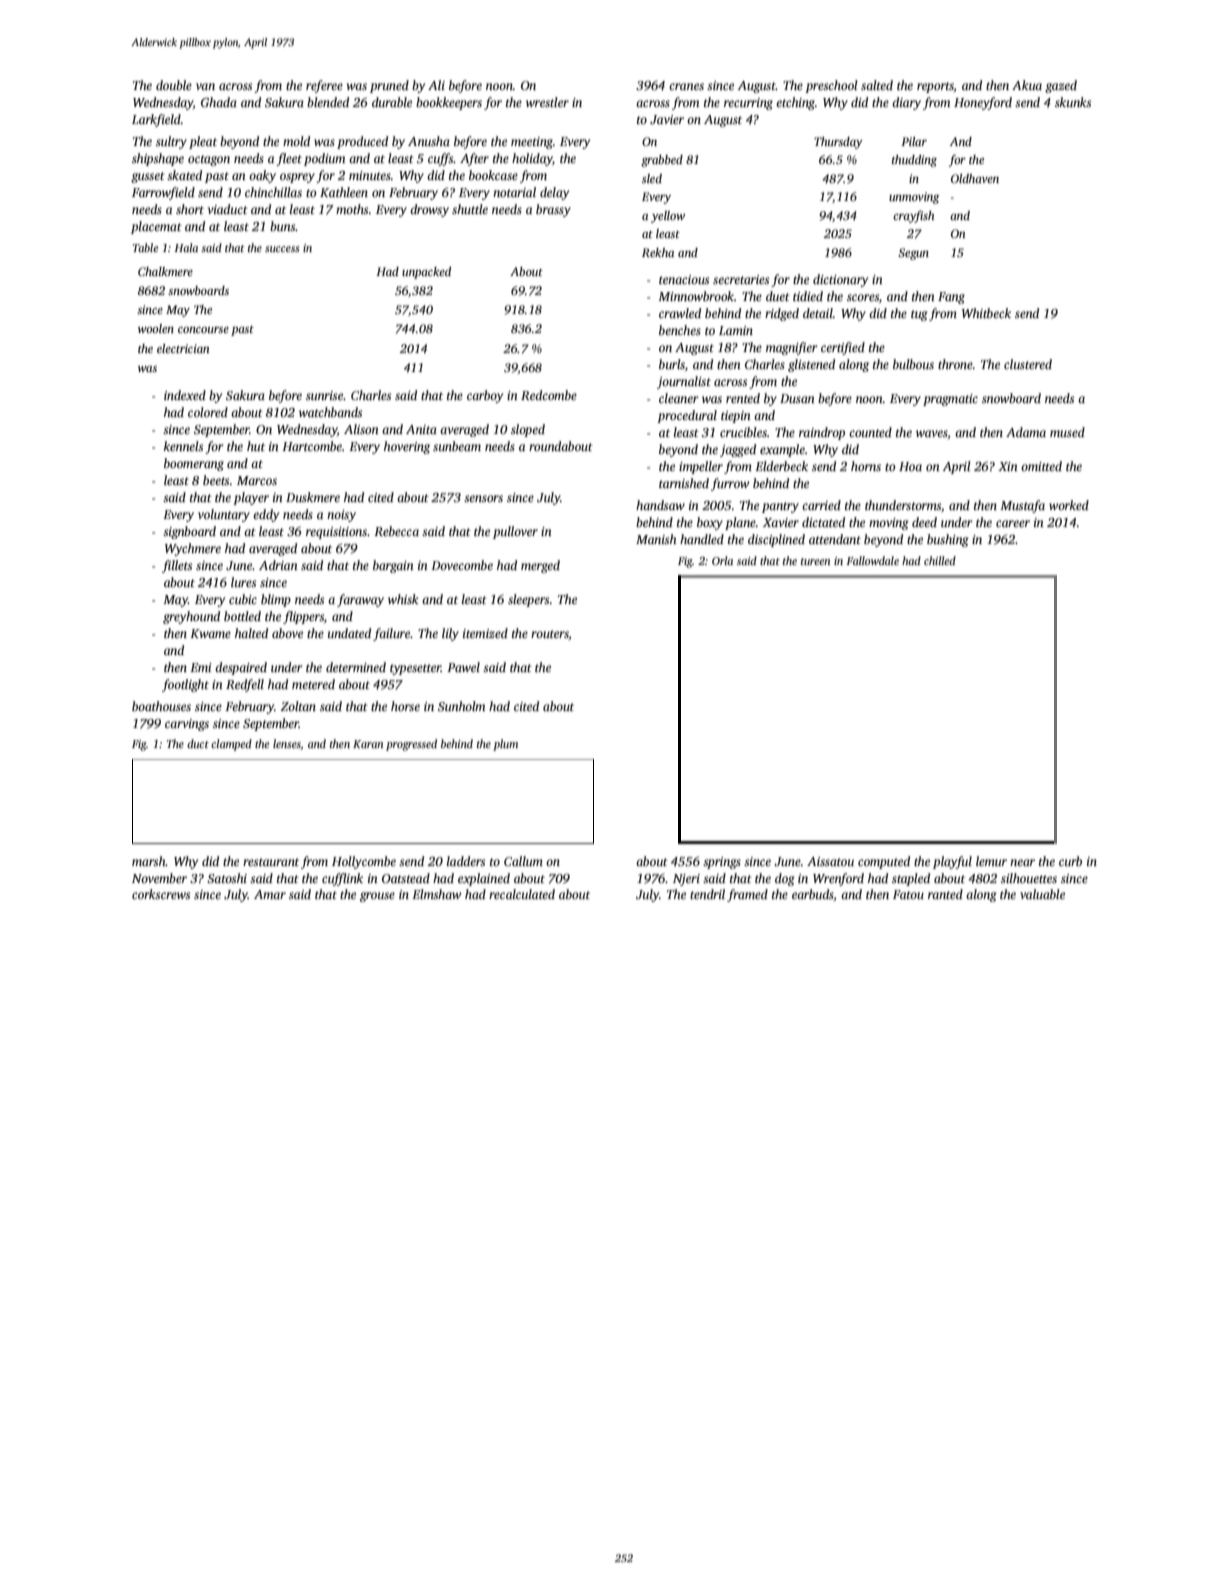 Image resolution: width=1230 pixels, height=1592 pixels. Describe the element at coordinates (940, 560) in the image. I see `chilled` at that location.
